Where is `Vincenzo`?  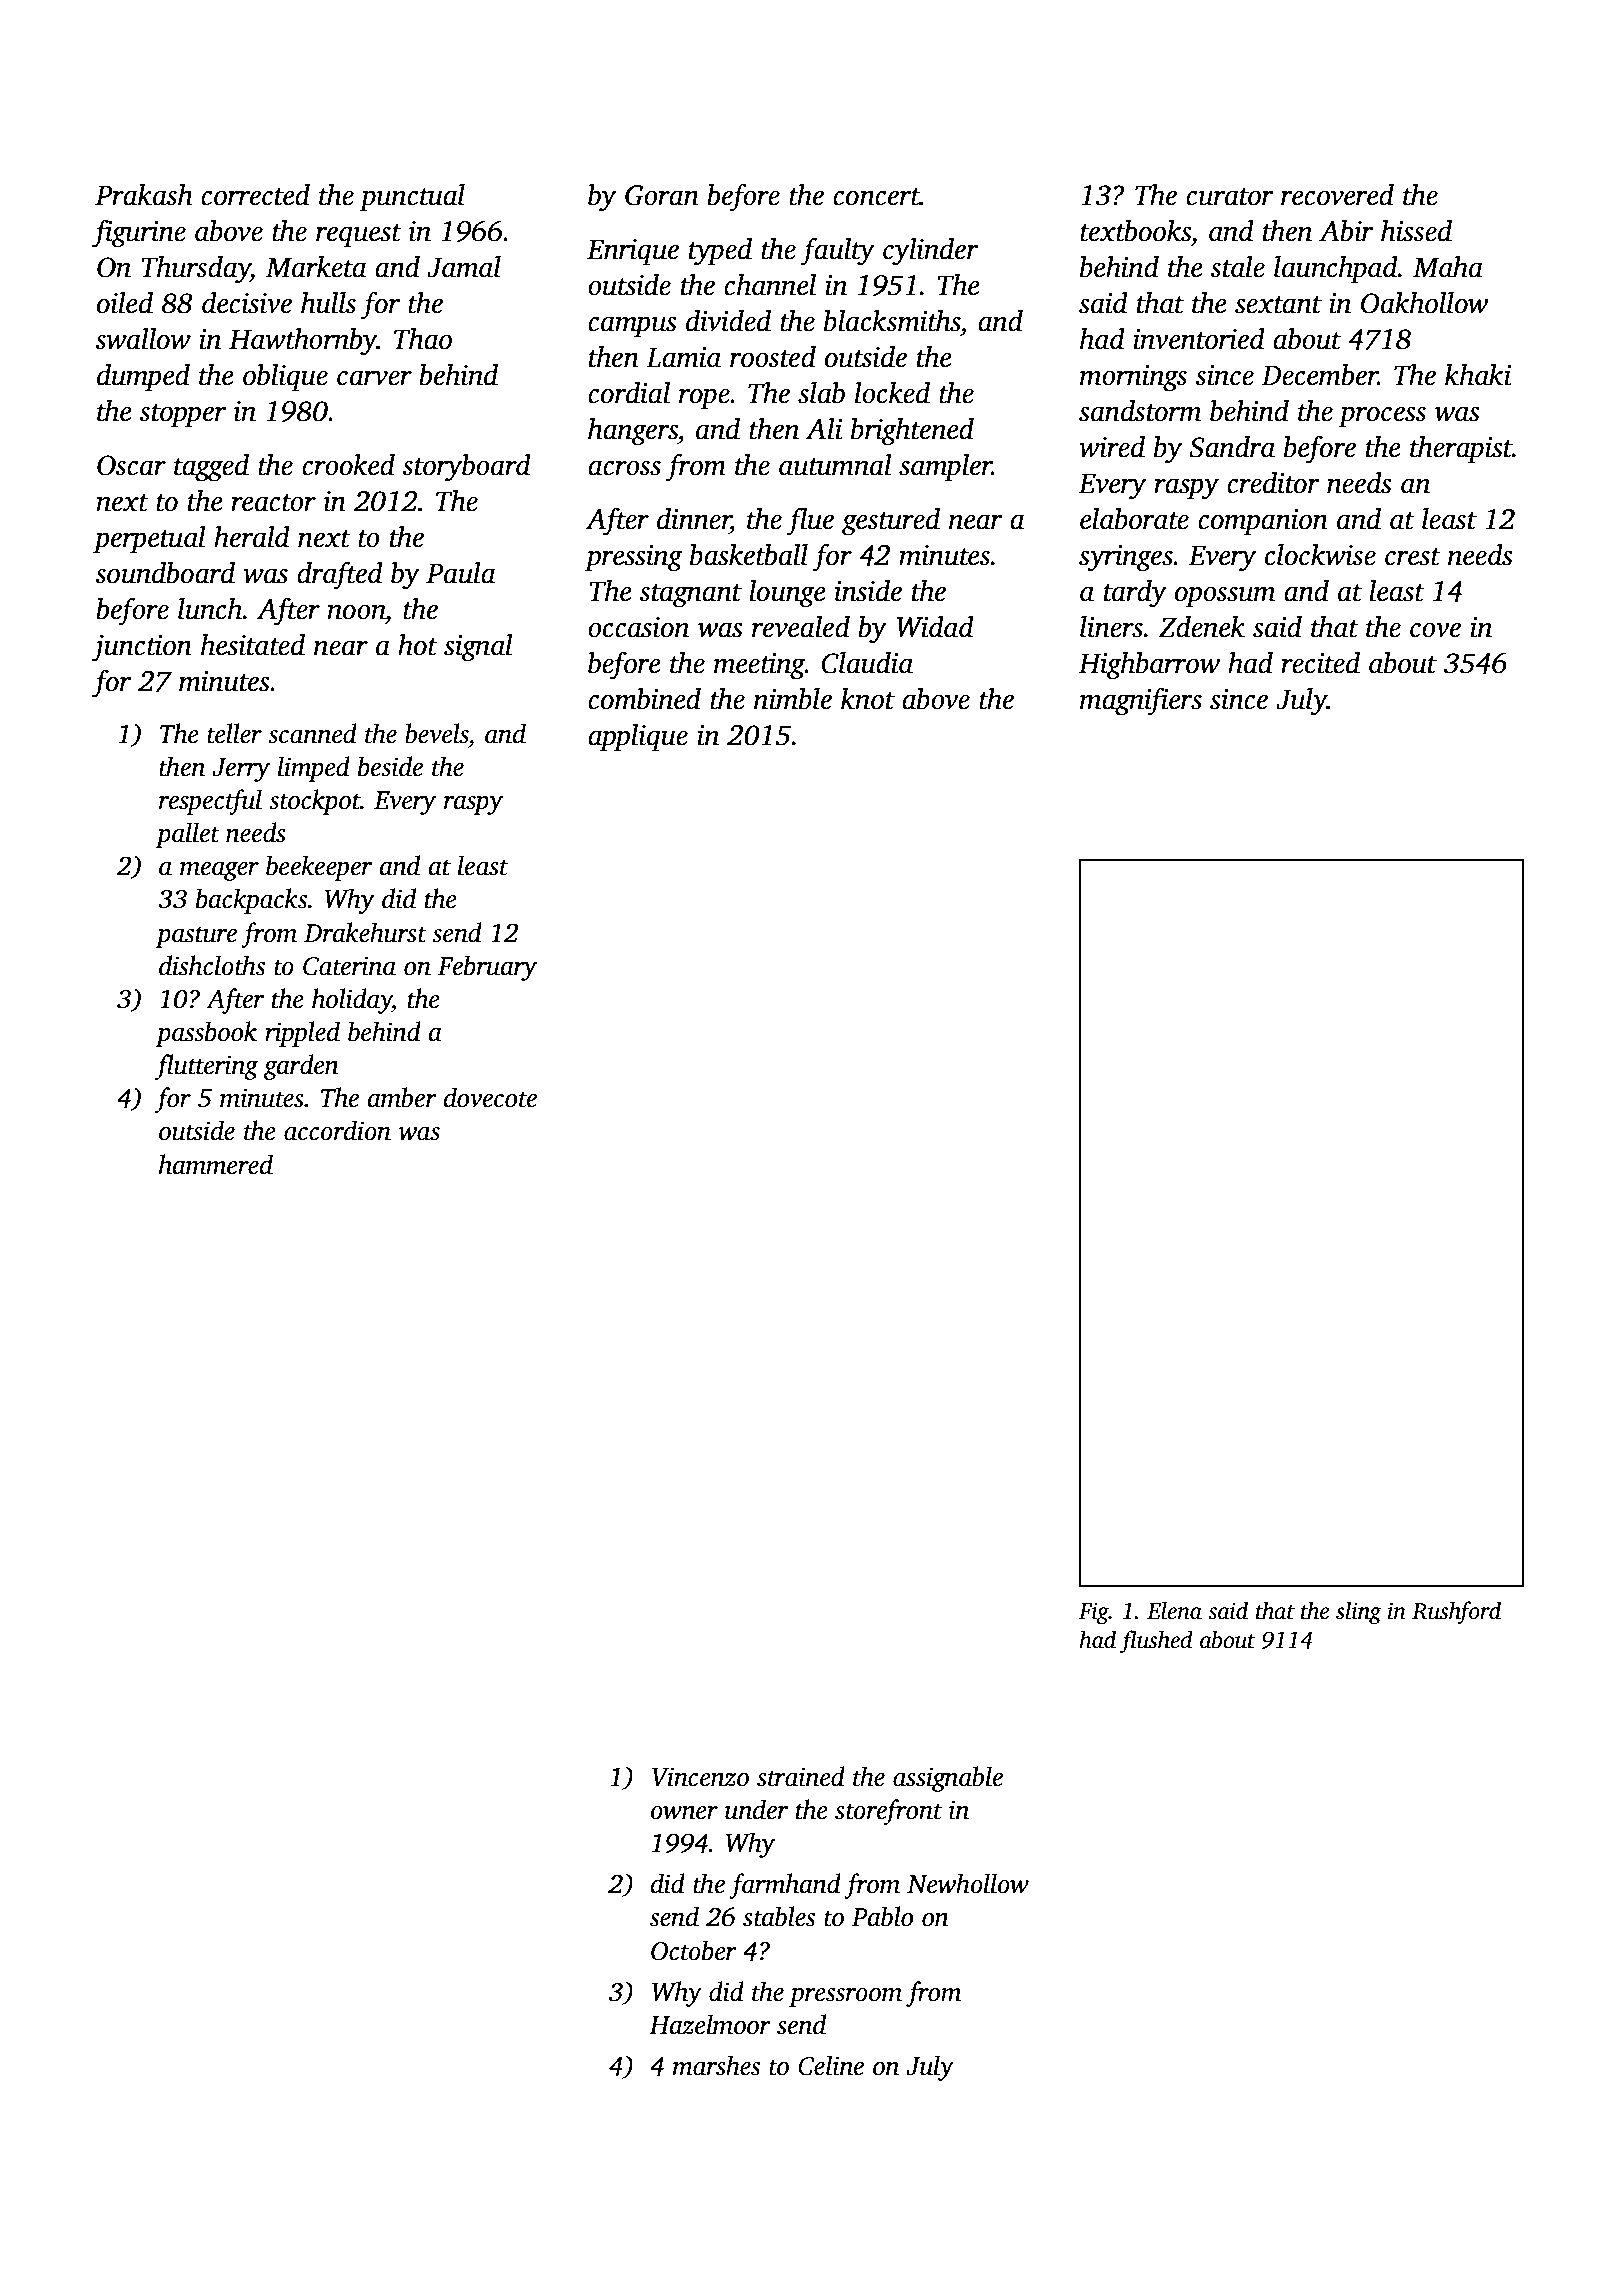
Vincenzo is located at coordinates (700, 1777).
